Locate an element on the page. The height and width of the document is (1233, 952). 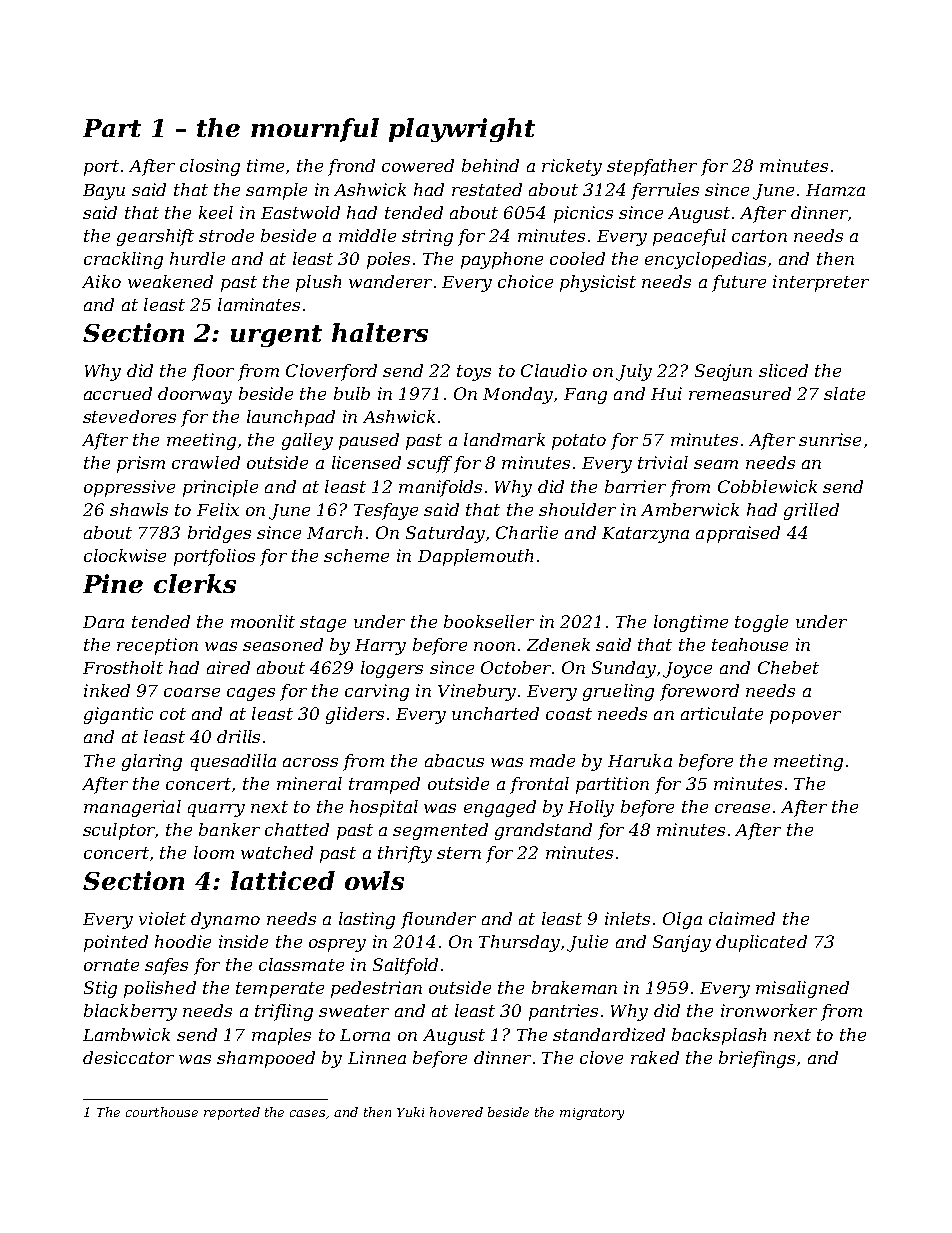
licensed is located at coordinates (366, 462).
